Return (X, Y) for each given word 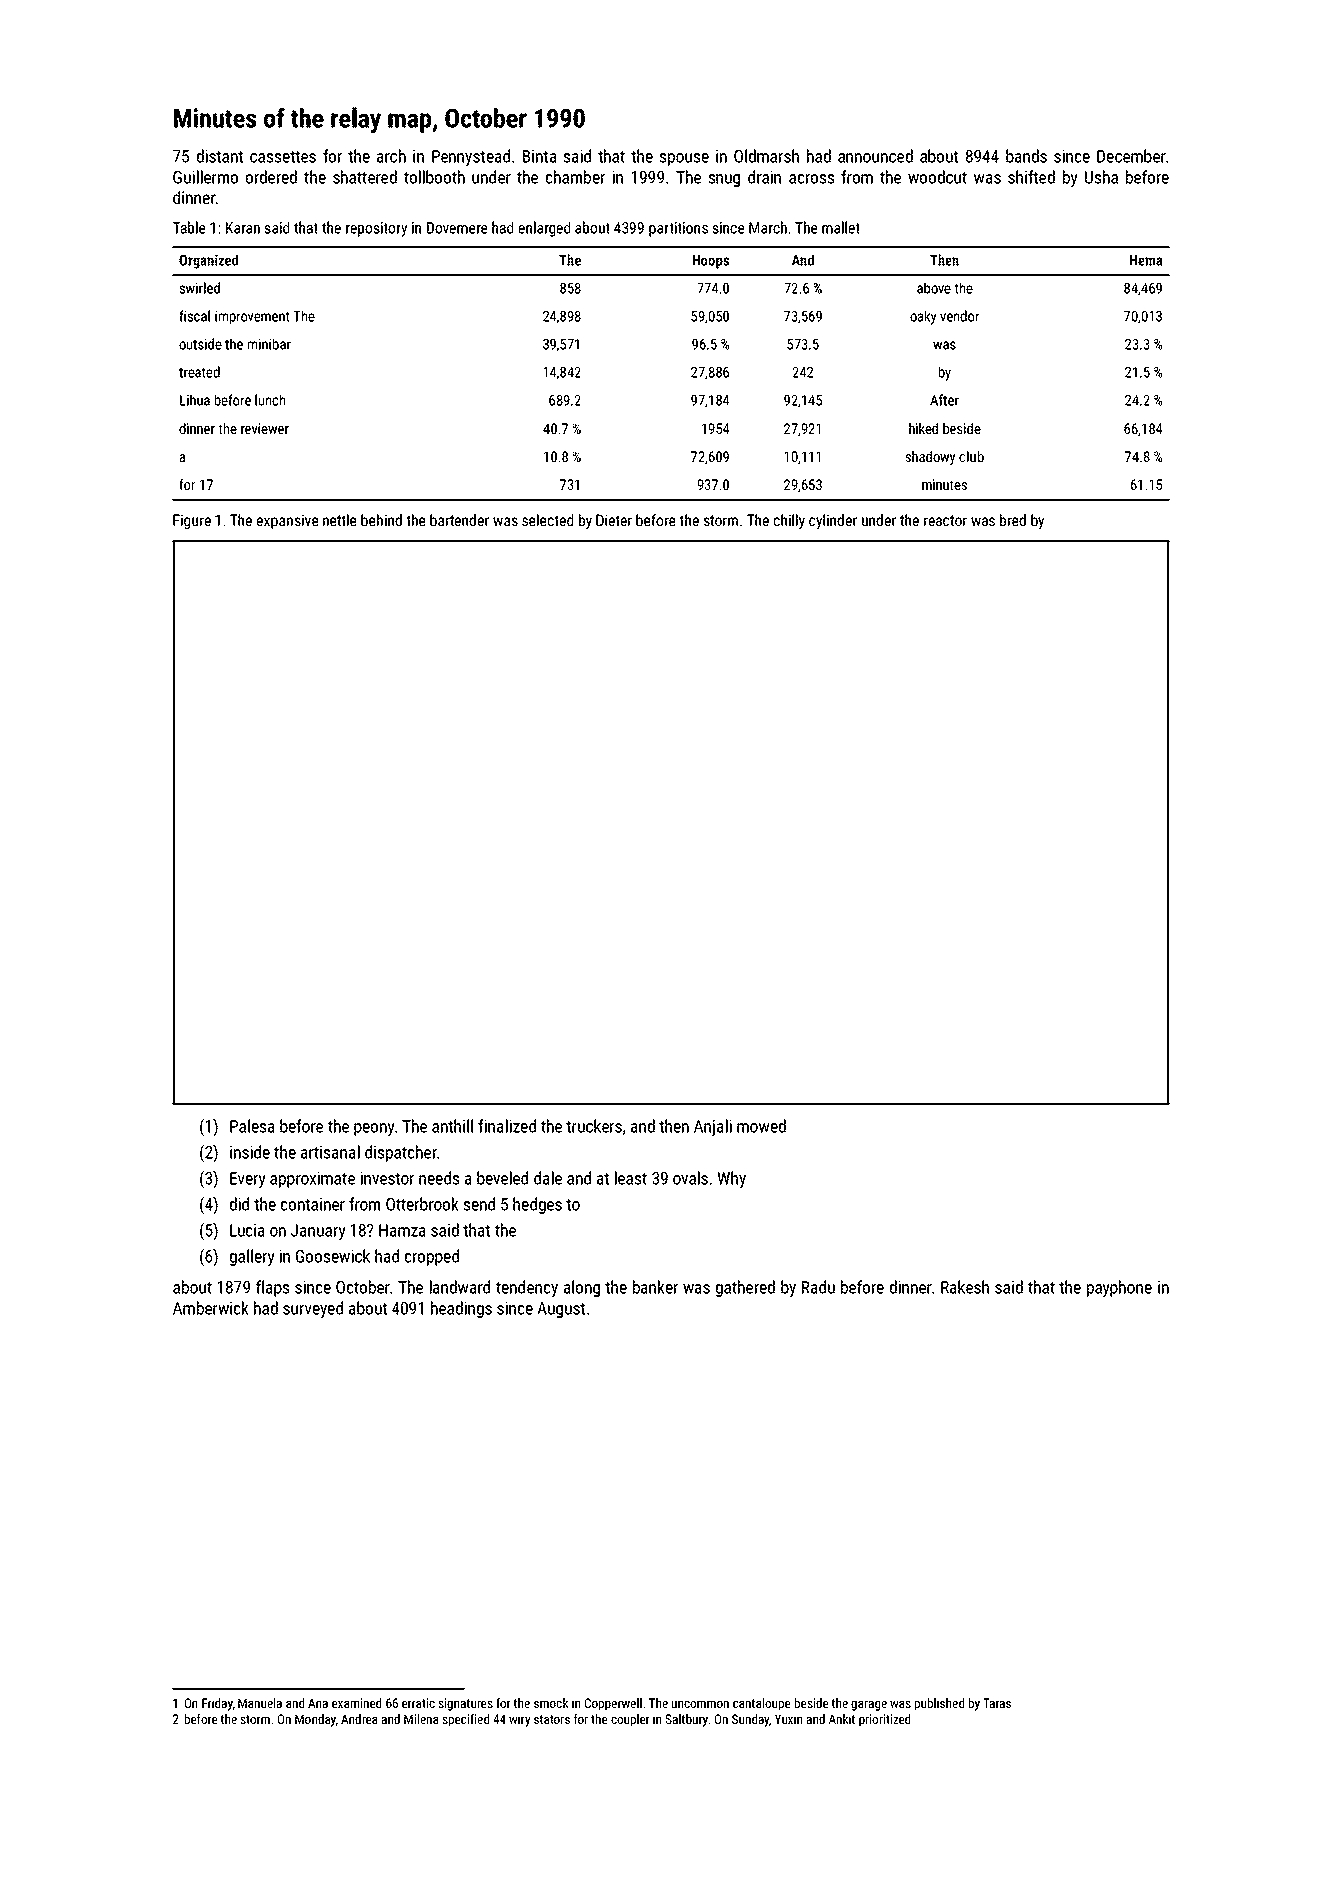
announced (875, 156)
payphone (1119, 1288)
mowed (761, 1126)
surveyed (313, 1309)
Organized (208, 261)
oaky (923, 317)
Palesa (252, 1126)
